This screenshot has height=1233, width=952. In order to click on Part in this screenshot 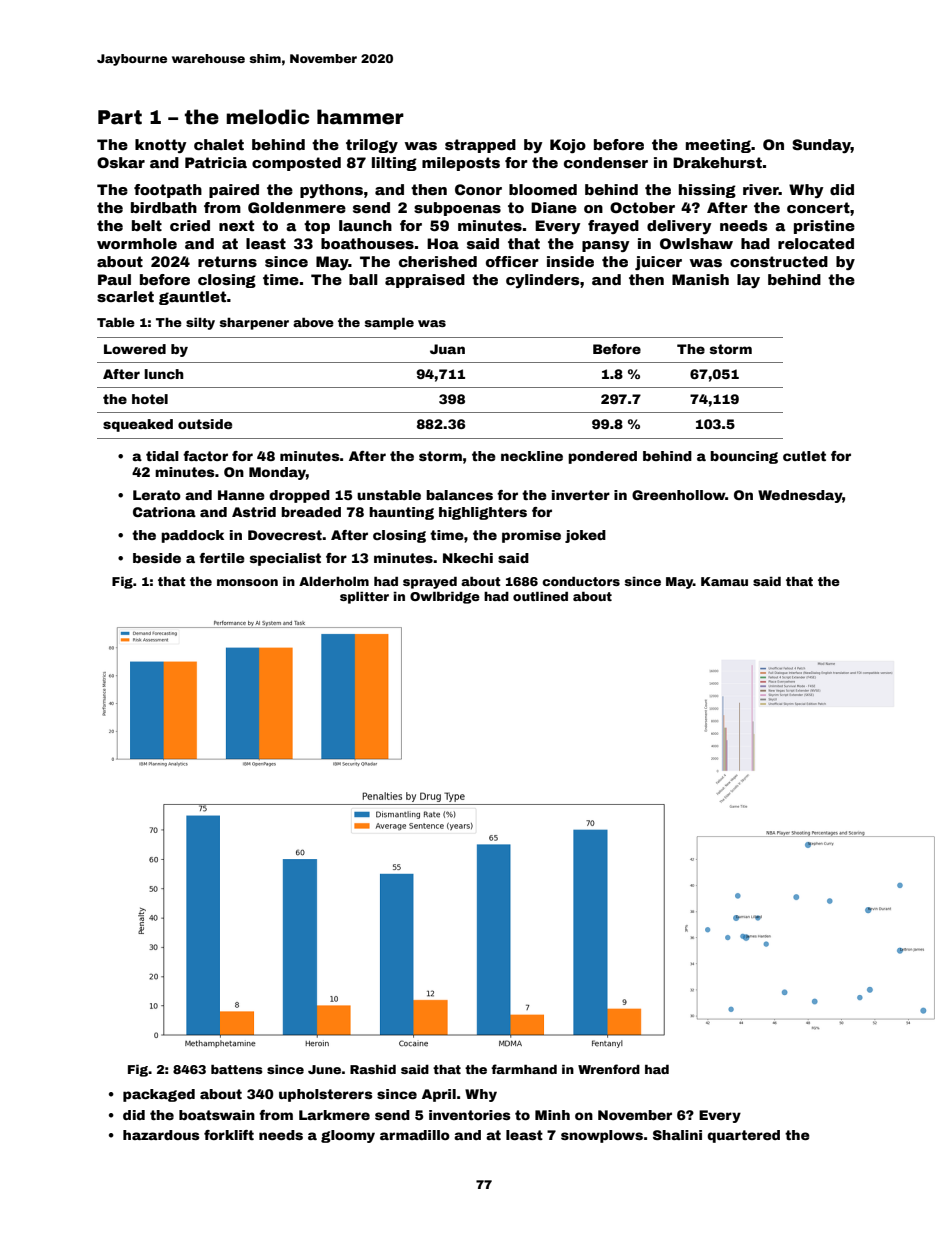, I will do `click(120, 117)`.
